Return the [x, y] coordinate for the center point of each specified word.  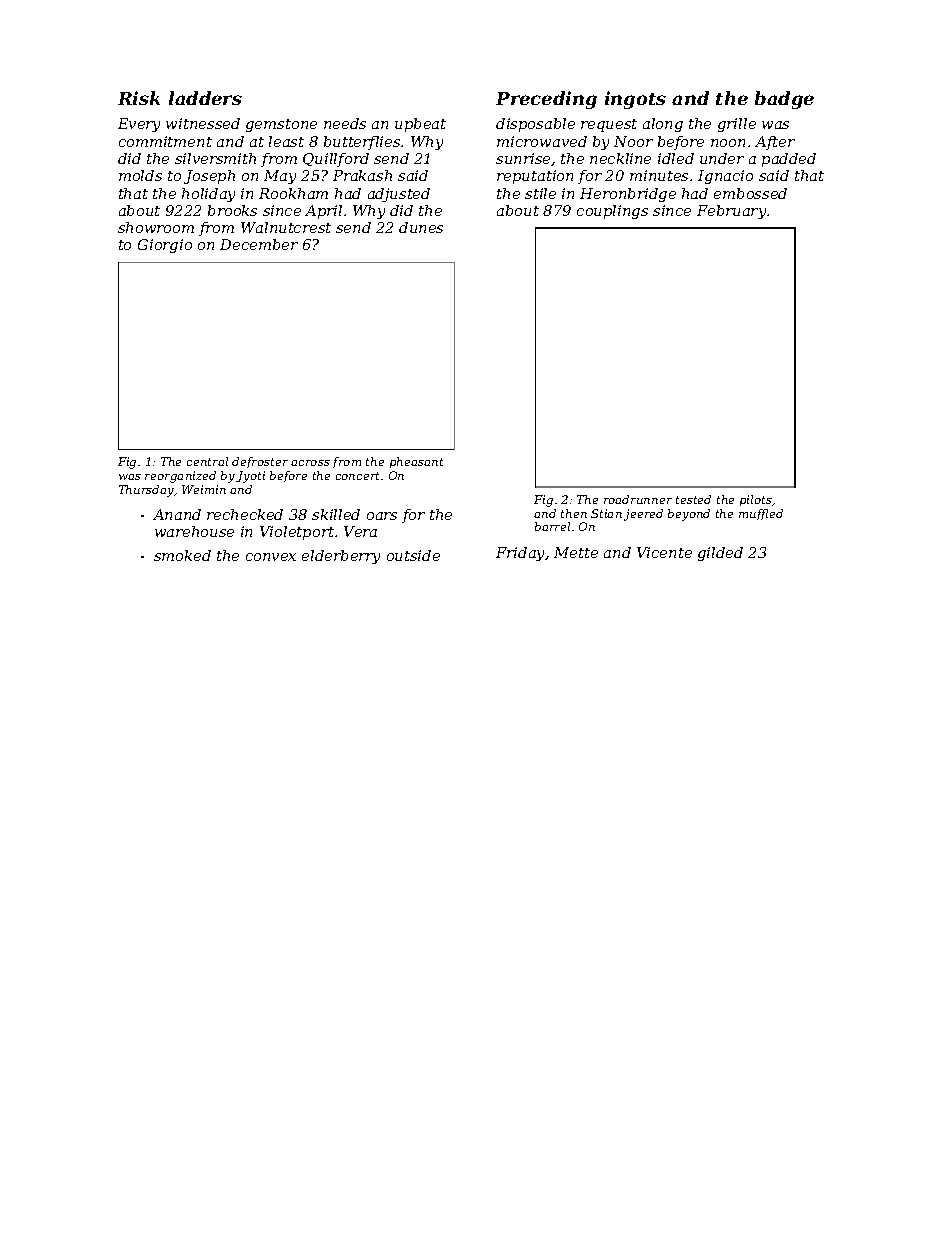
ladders [205, 98]
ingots [635, 100]
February [731, 212]
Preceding [546, 100]
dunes [421, 227]
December [259, 244]
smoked [182, 555]
